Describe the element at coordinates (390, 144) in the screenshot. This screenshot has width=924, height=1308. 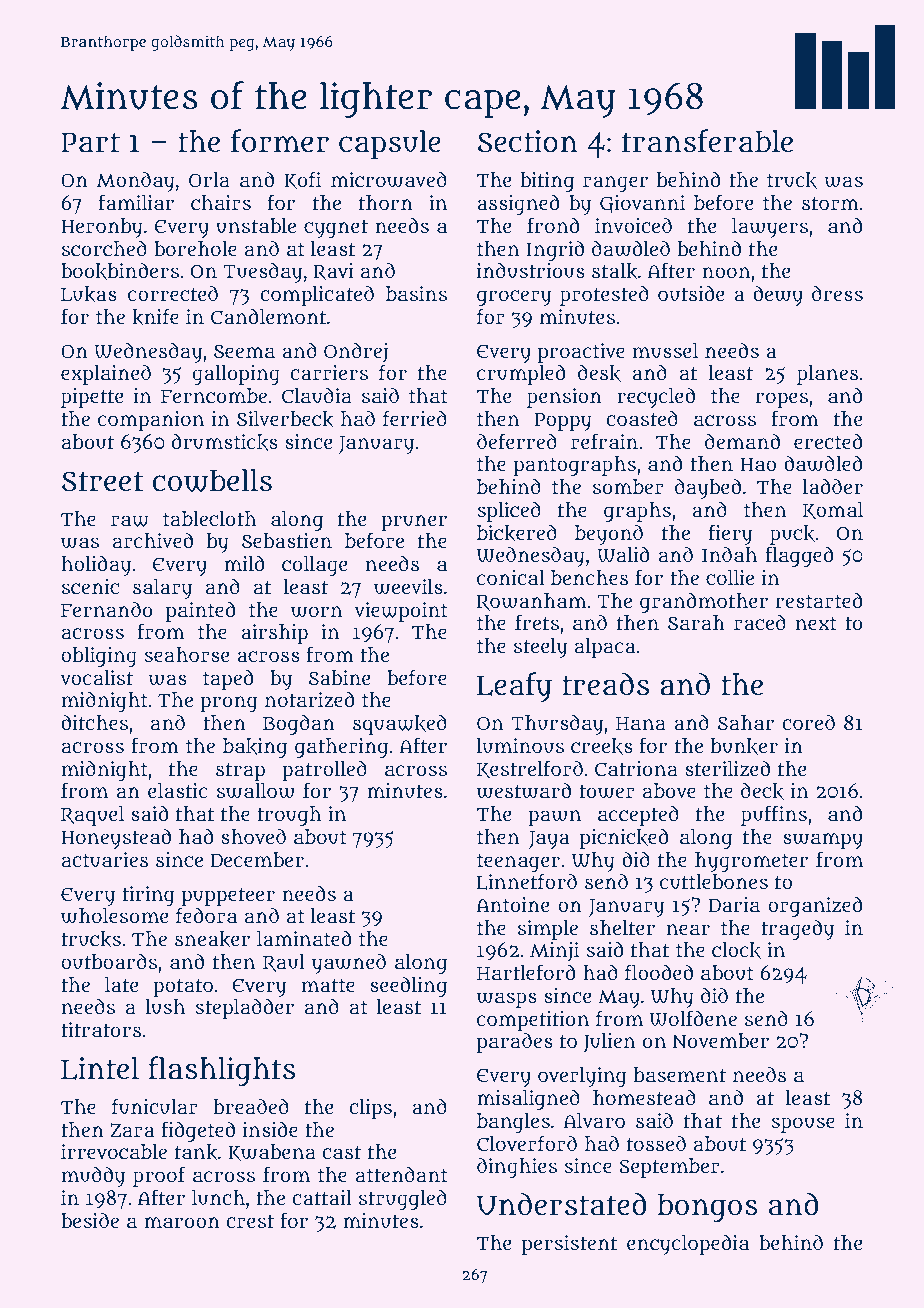
I see `capsule` at that location.
